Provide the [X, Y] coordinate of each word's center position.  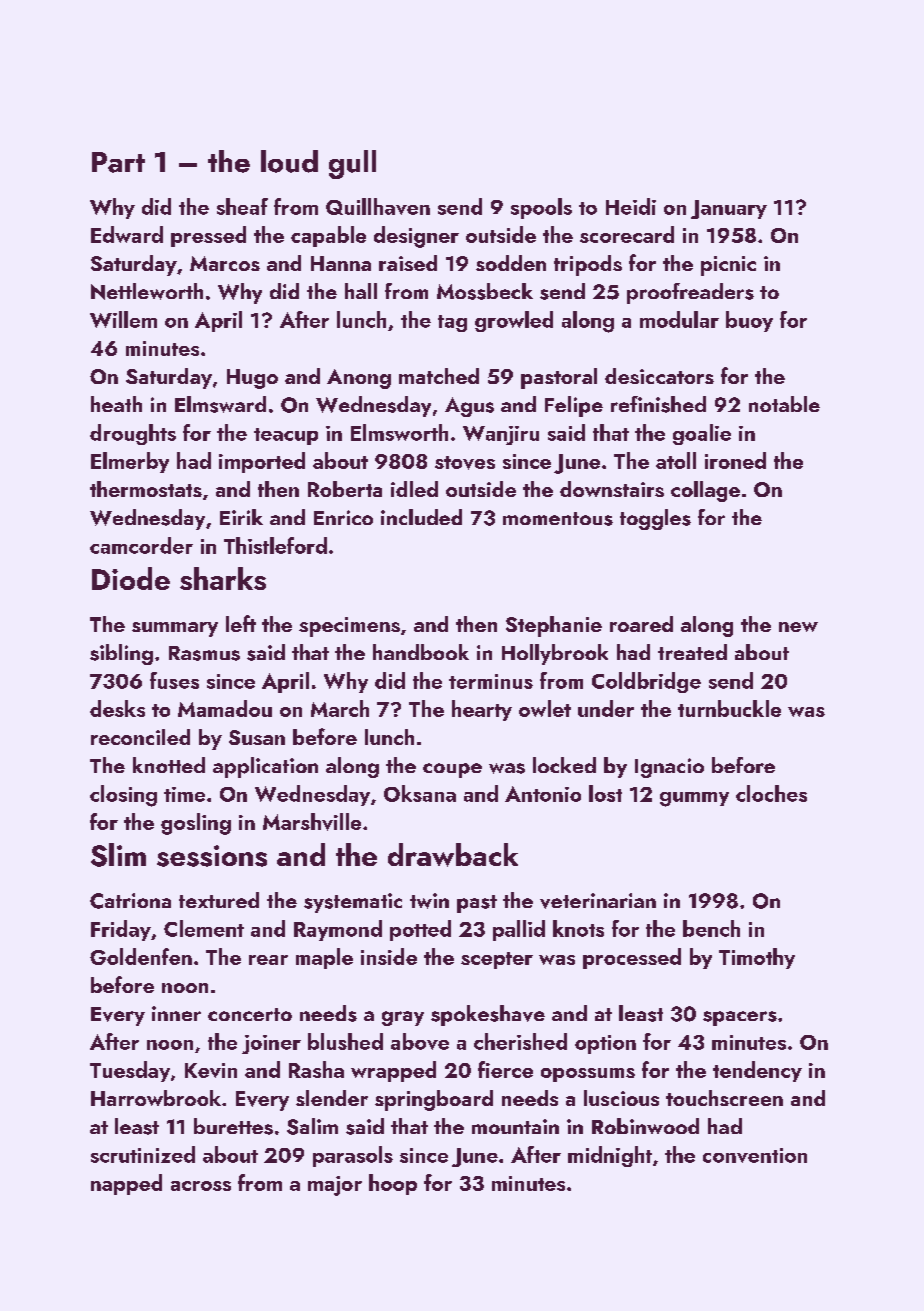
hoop [393, 1184]
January [729, 209]
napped [126, 1184]
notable [784, 404]
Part [118, 162]
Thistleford [275, 545]
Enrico [343, 517]
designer [416, 237]
